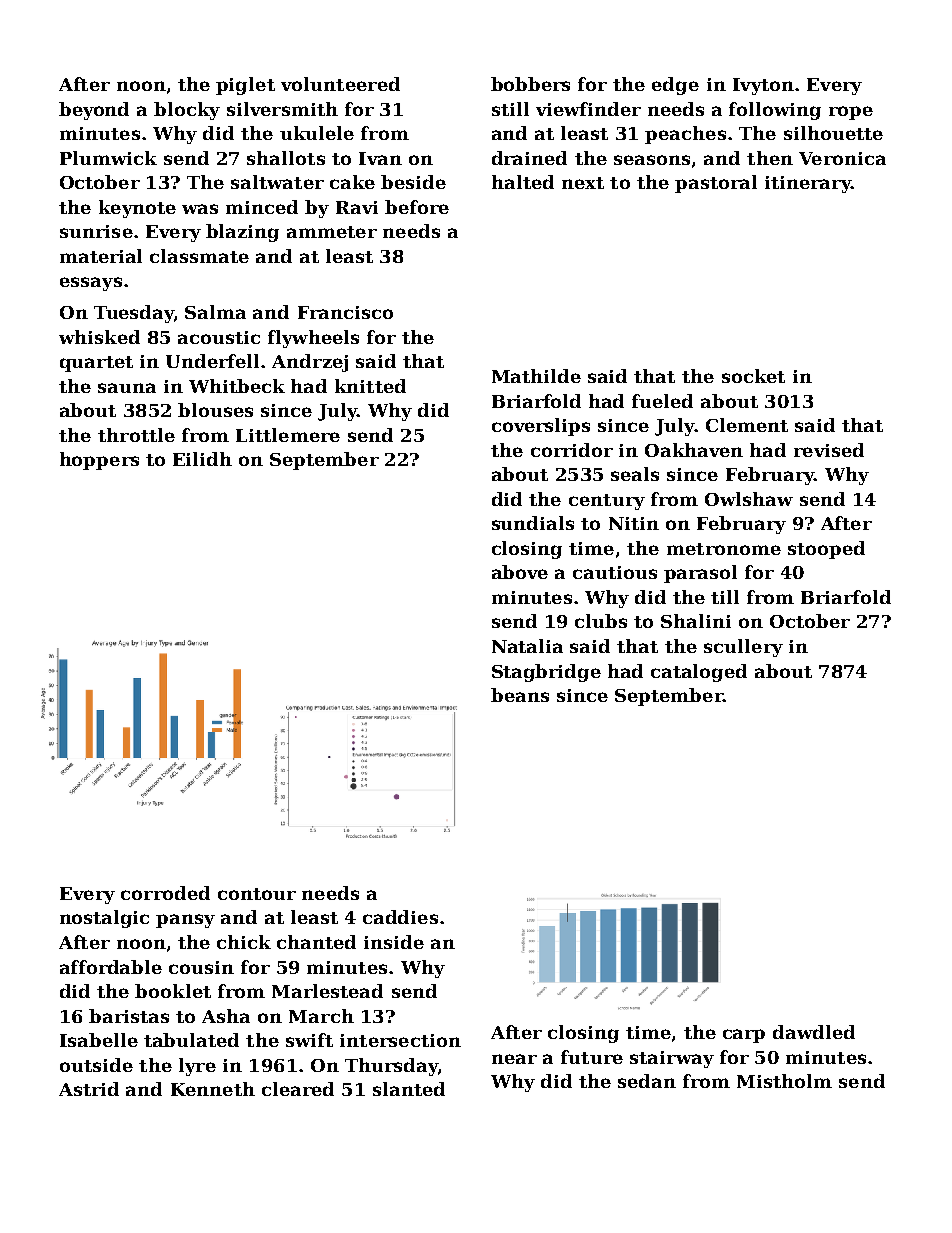  I want to click on classmate, so click(199, 256).
